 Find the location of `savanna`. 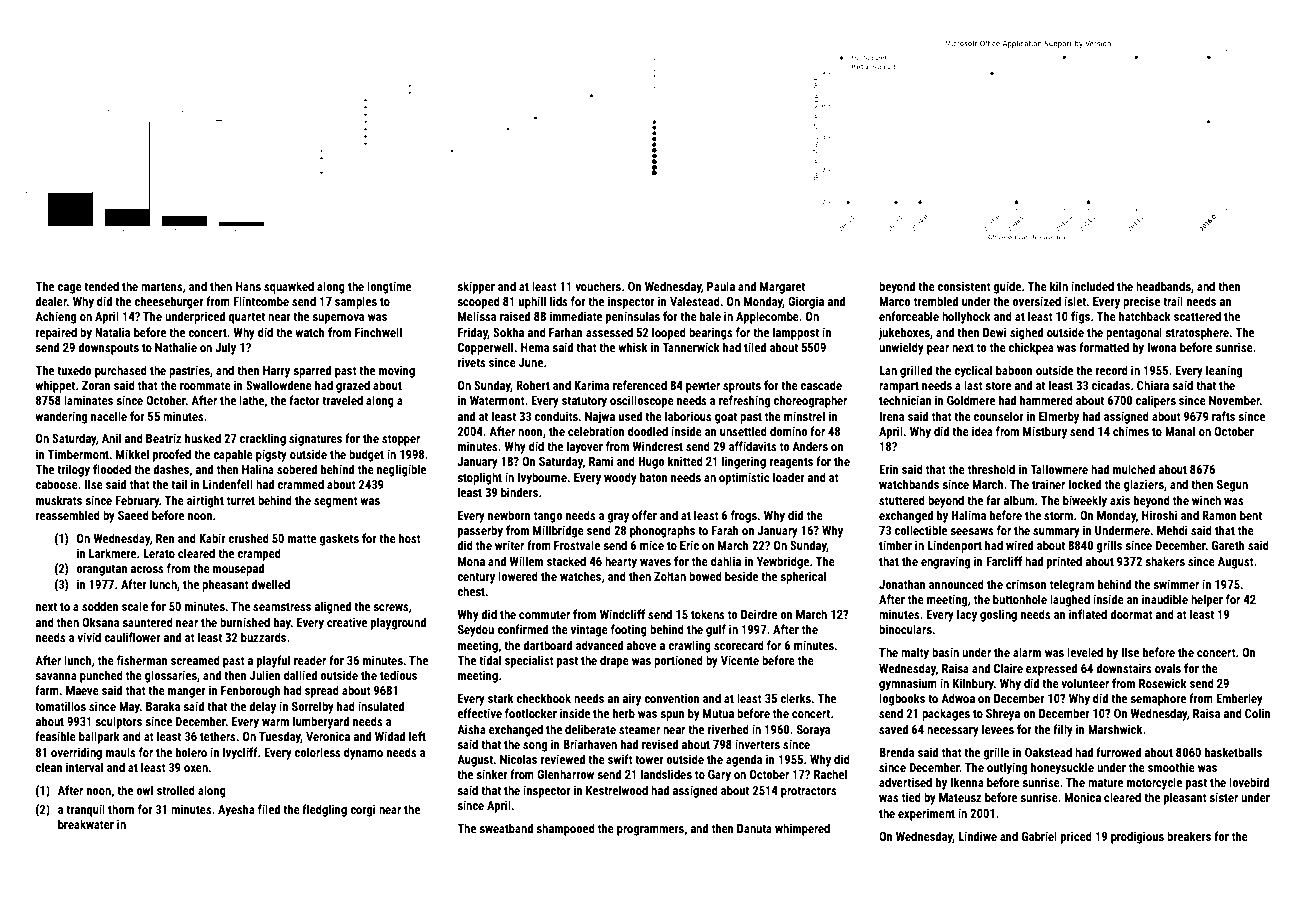

savanna is located at coordinates (56, 676).
